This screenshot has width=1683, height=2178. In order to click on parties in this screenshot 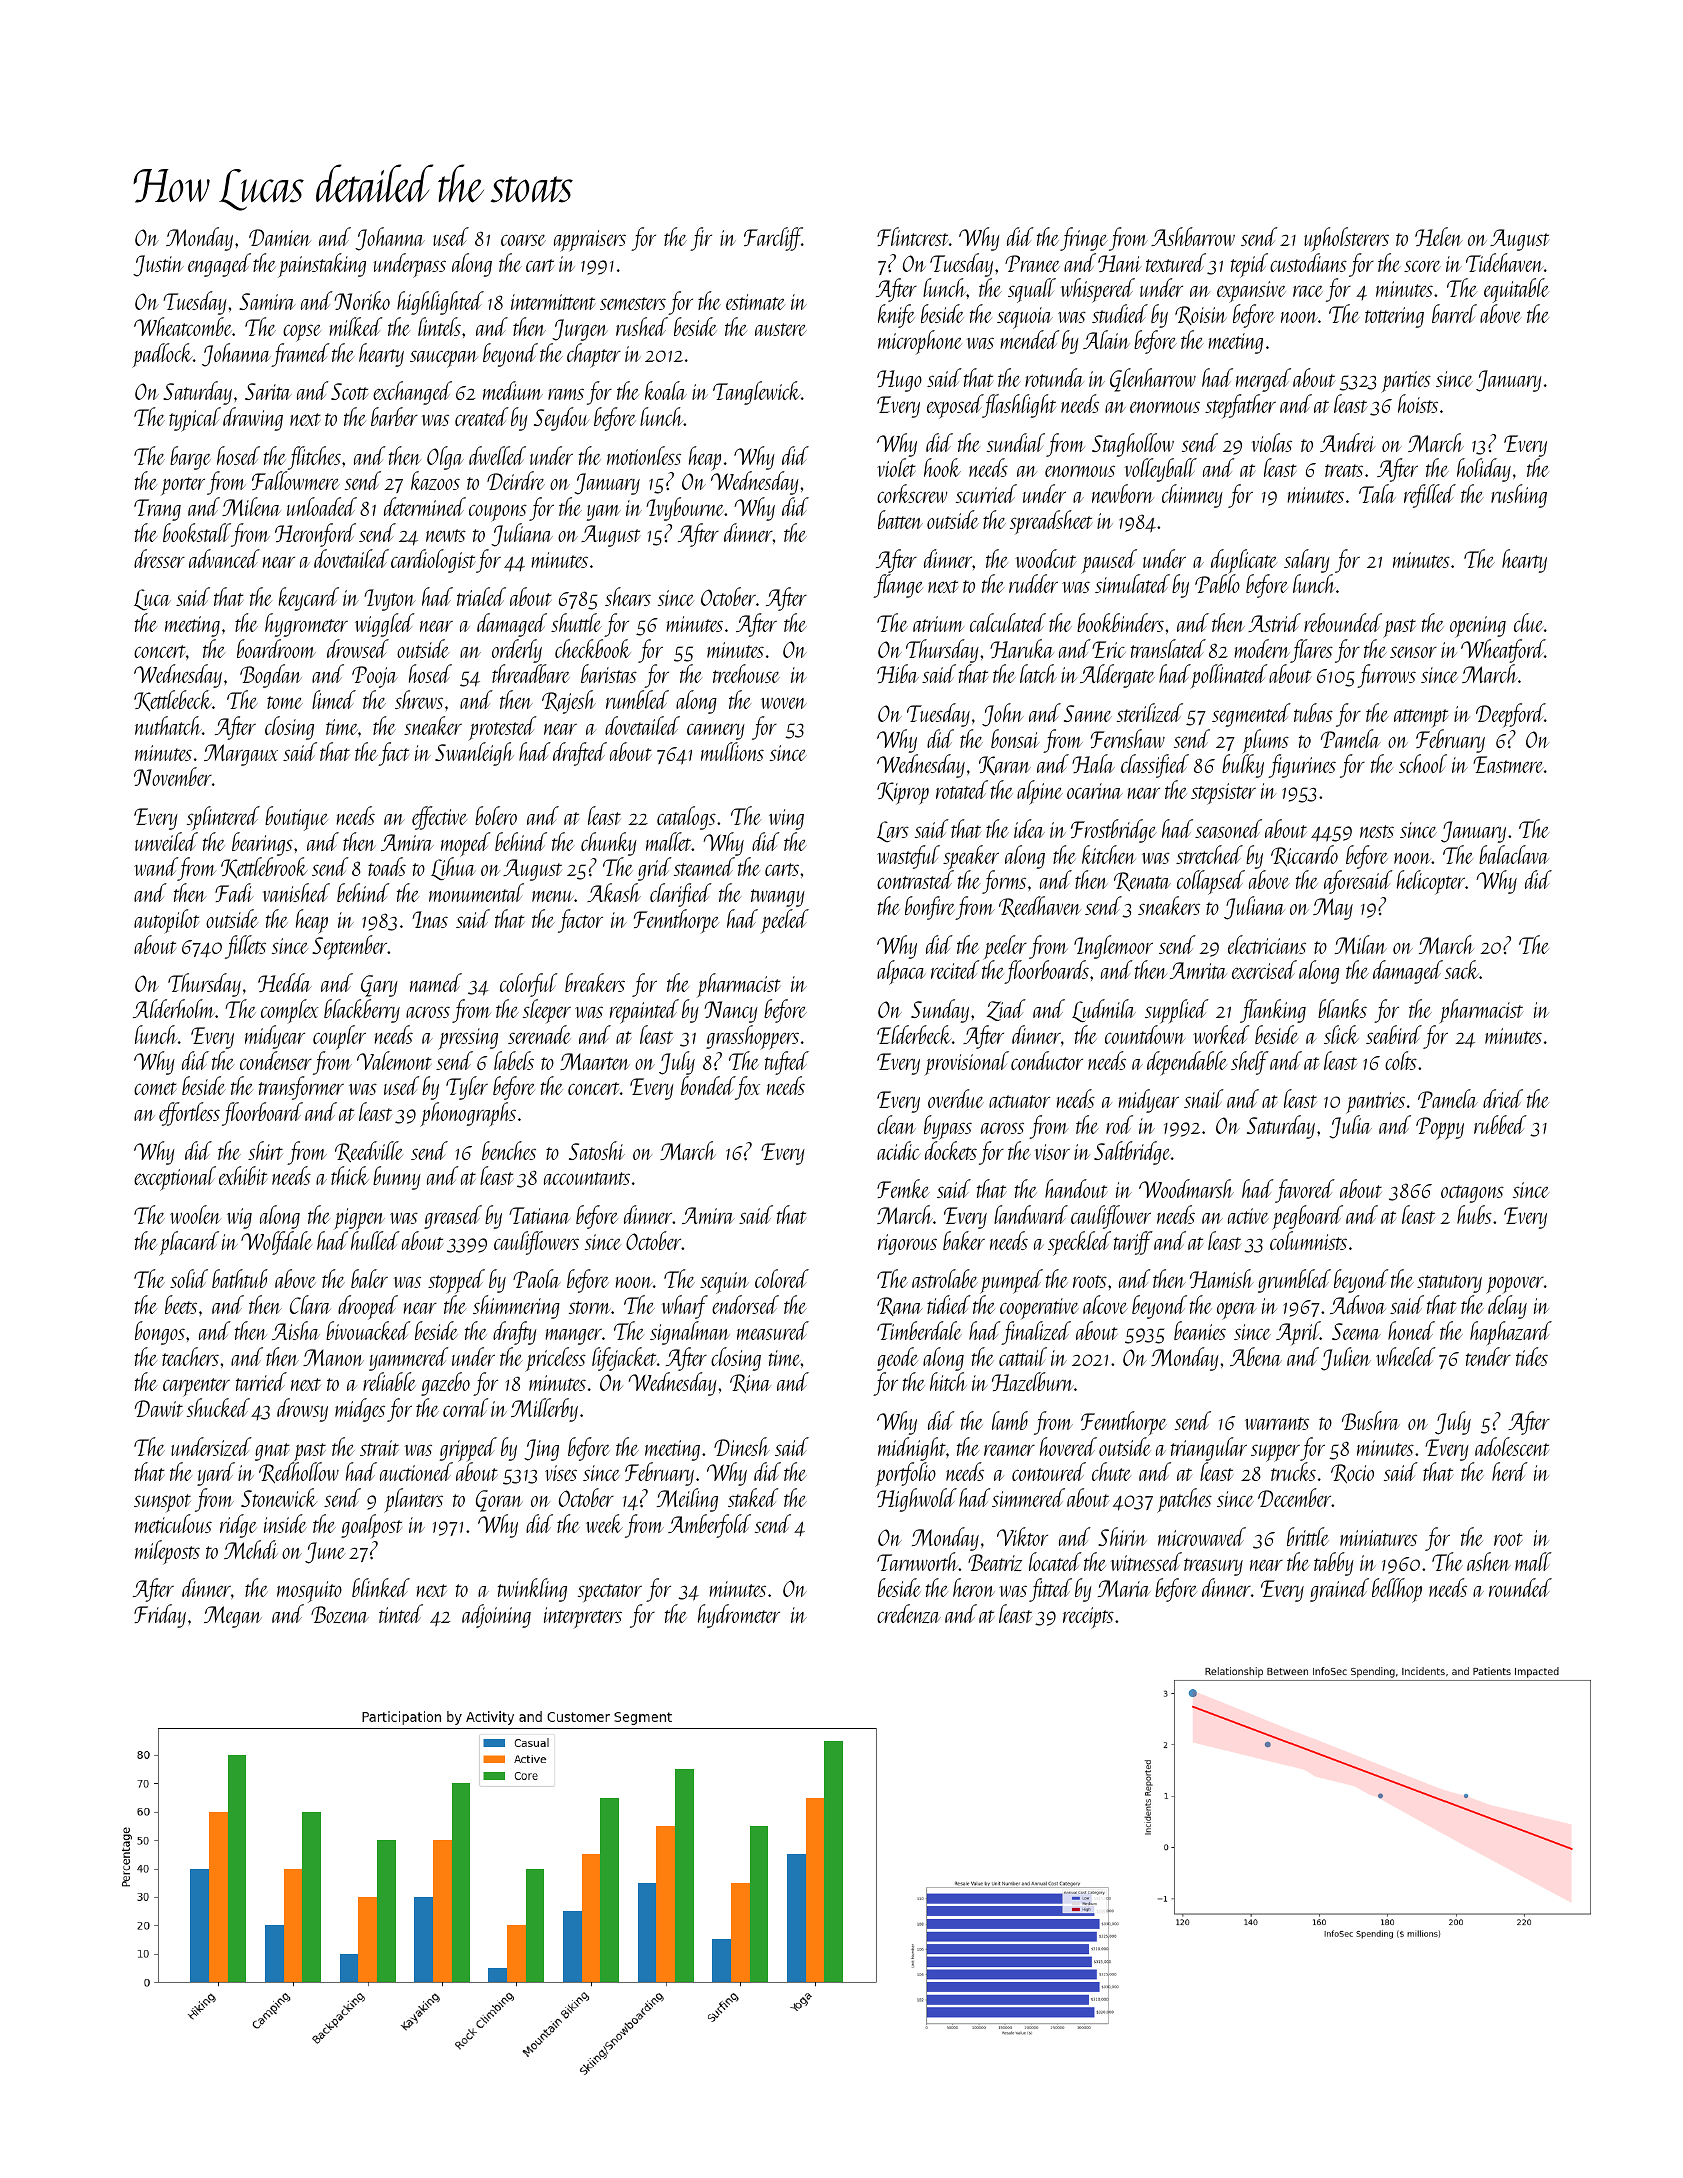, I will do `click(1406, 382)`.
